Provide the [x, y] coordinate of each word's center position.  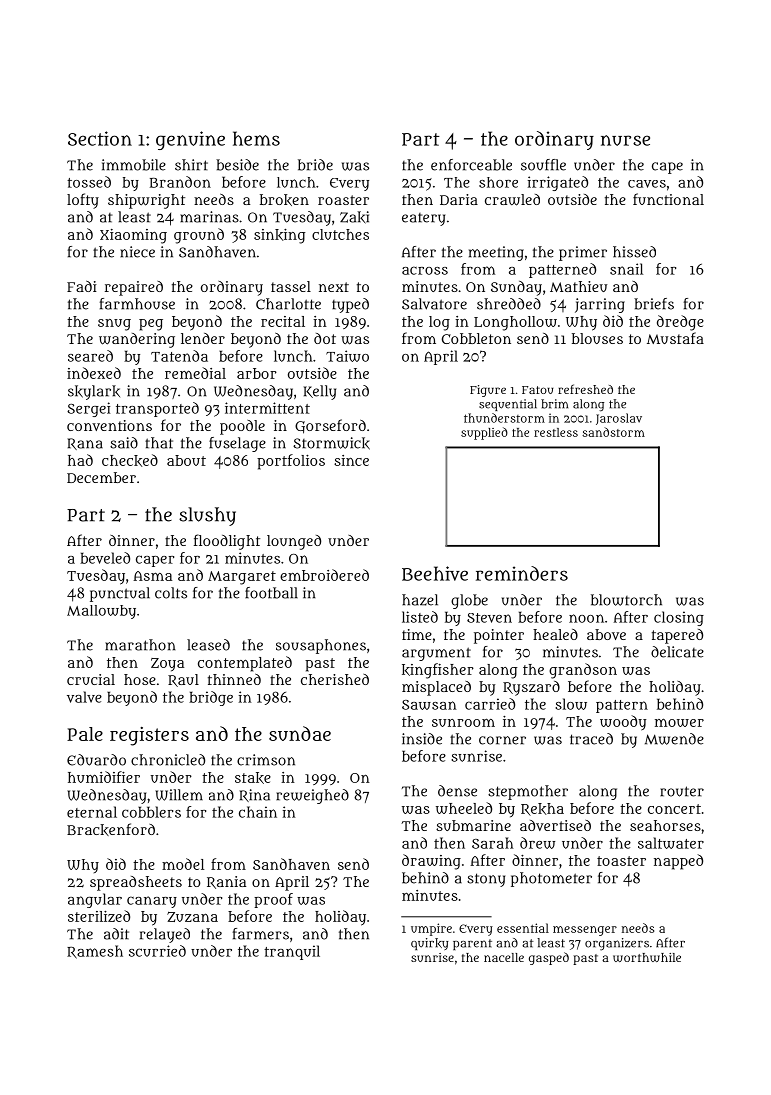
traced [591, 739]
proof [273, 900]
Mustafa [675, 338]
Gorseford [330, 426]
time [417, 634]
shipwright [146, 201]
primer [583, 253]
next [334, 287]
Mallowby [101, 612]
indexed [94, 373]
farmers [261, 934]
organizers [617, 944]
